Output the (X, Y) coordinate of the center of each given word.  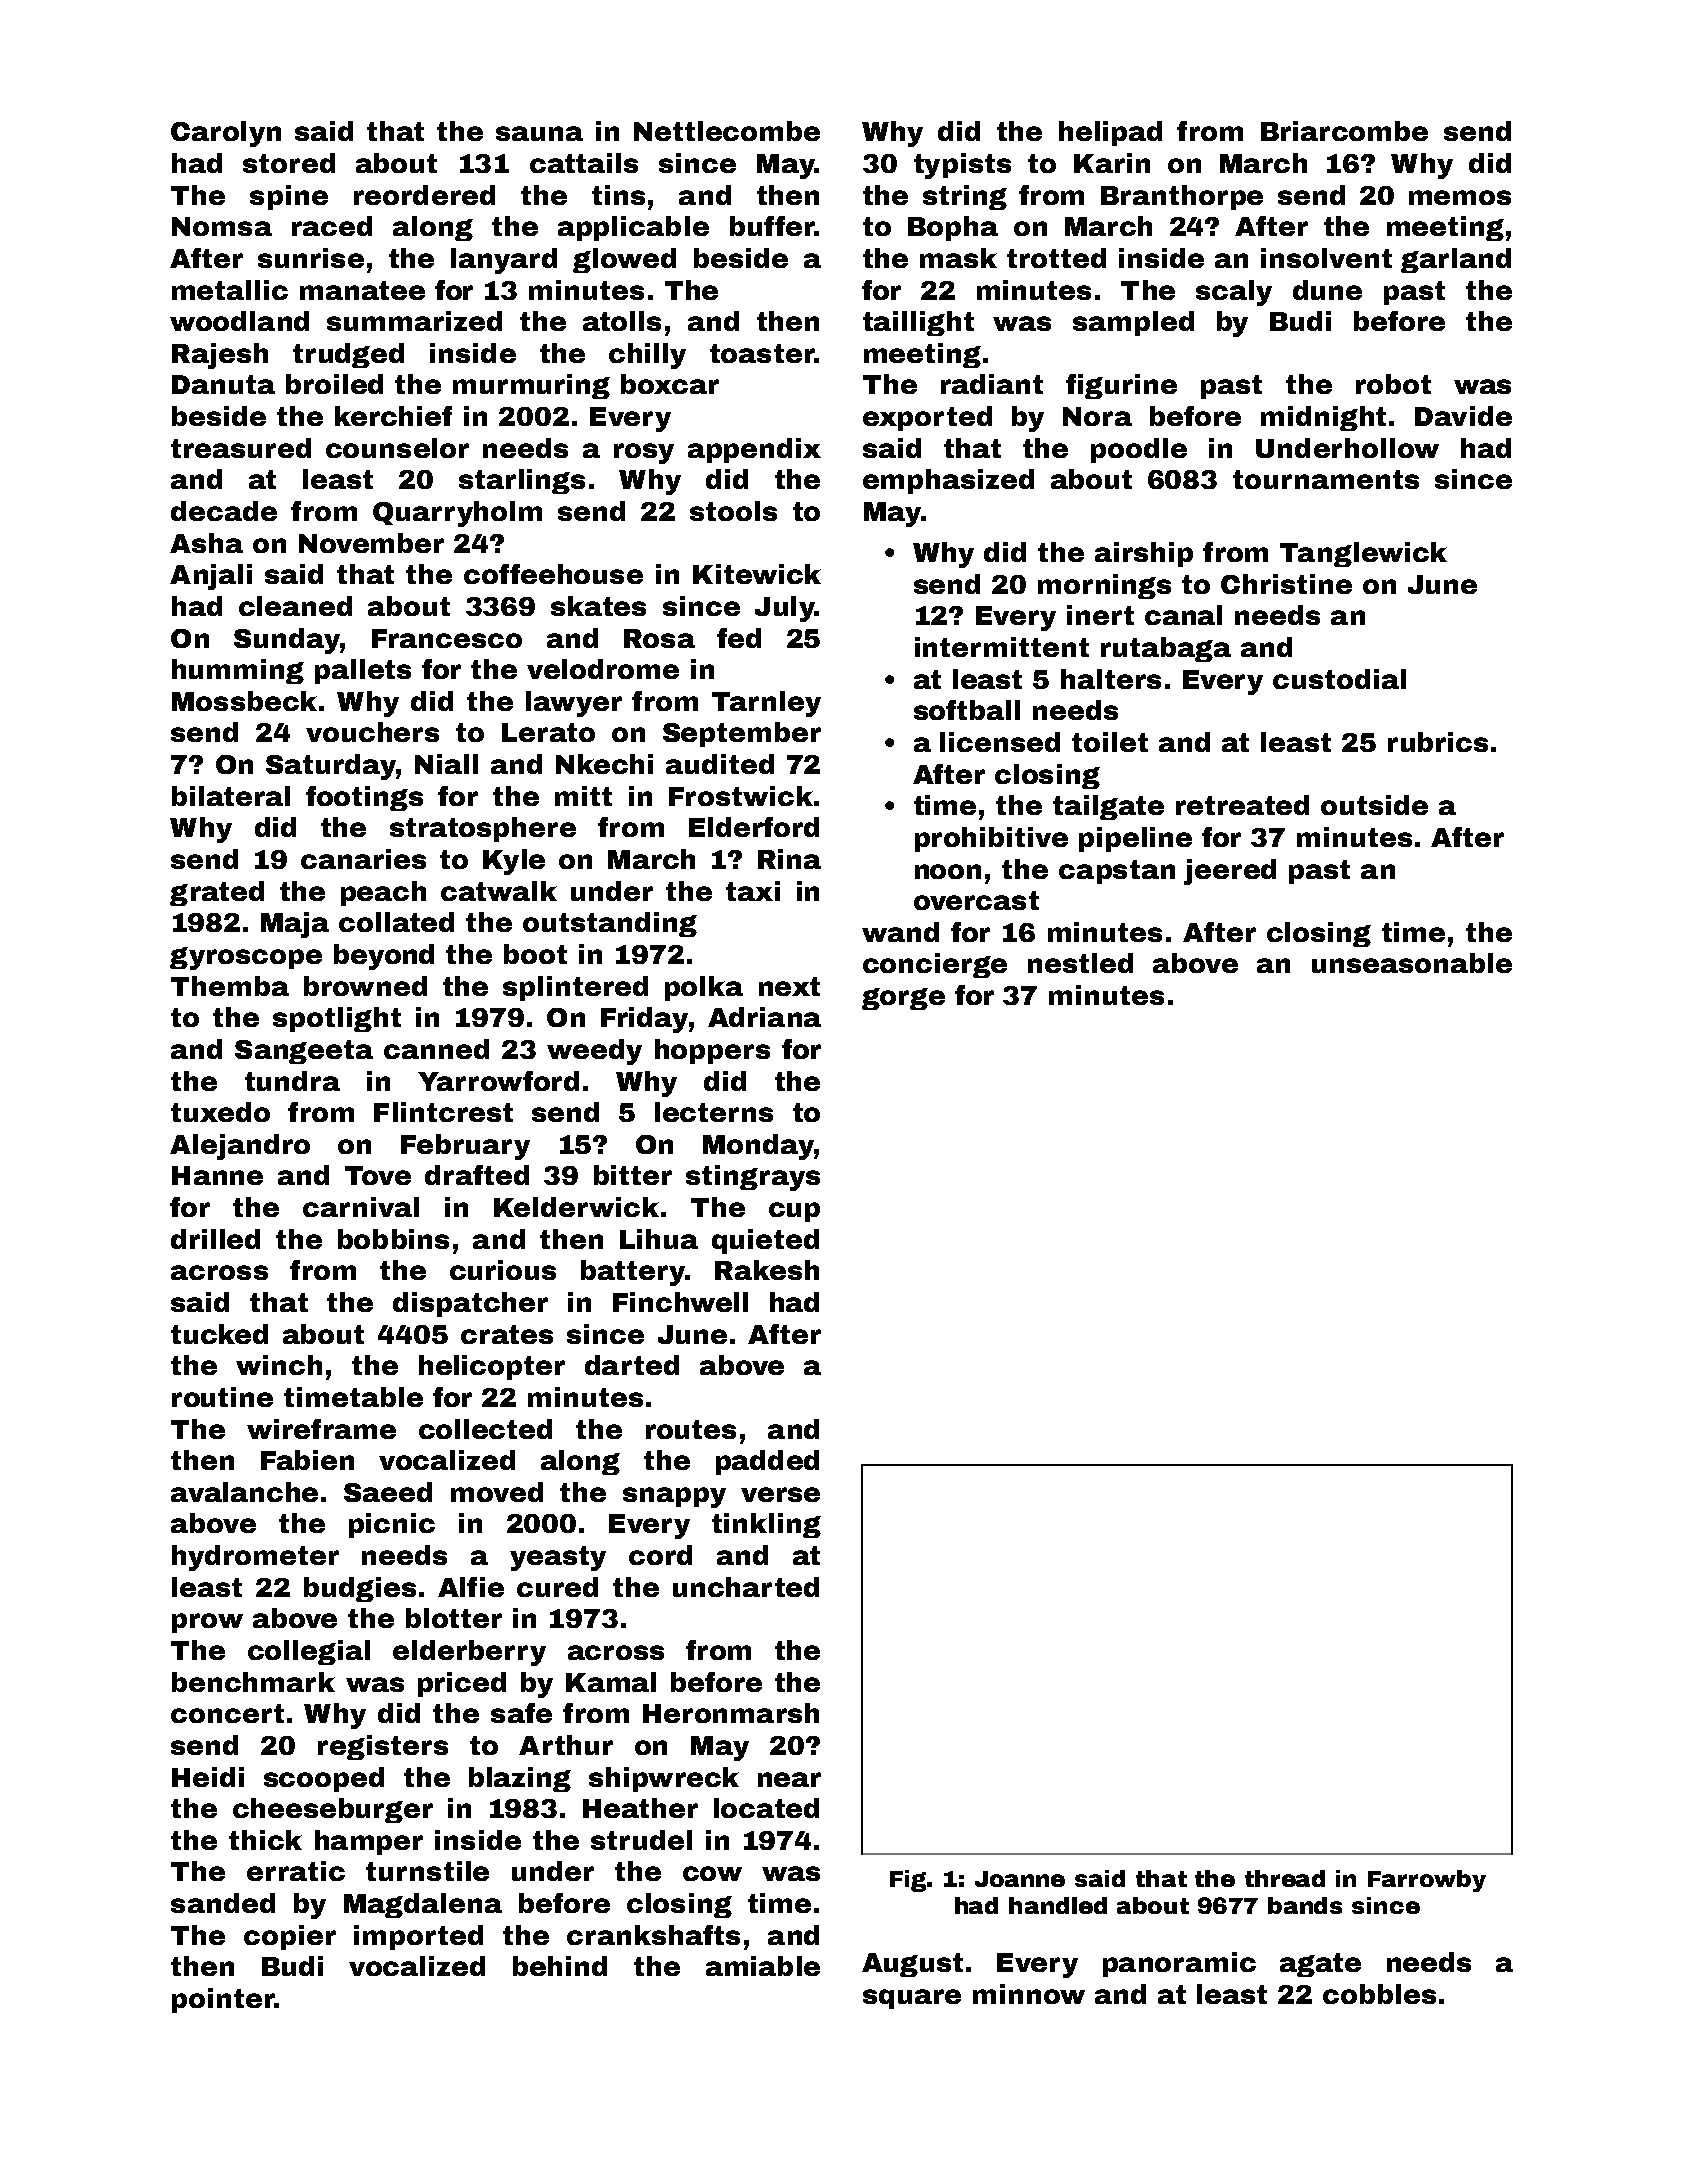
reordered (424, 195)
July (785, 609)
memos (1460, 197)
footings (364, 798)
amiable (763, 1966)
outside (1374, 805)
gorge (903, 999)
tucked (219, 1334)
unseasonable (1412, 963)
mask (958, 258)
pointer (223, 2000)
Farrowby (1427, 1881)
